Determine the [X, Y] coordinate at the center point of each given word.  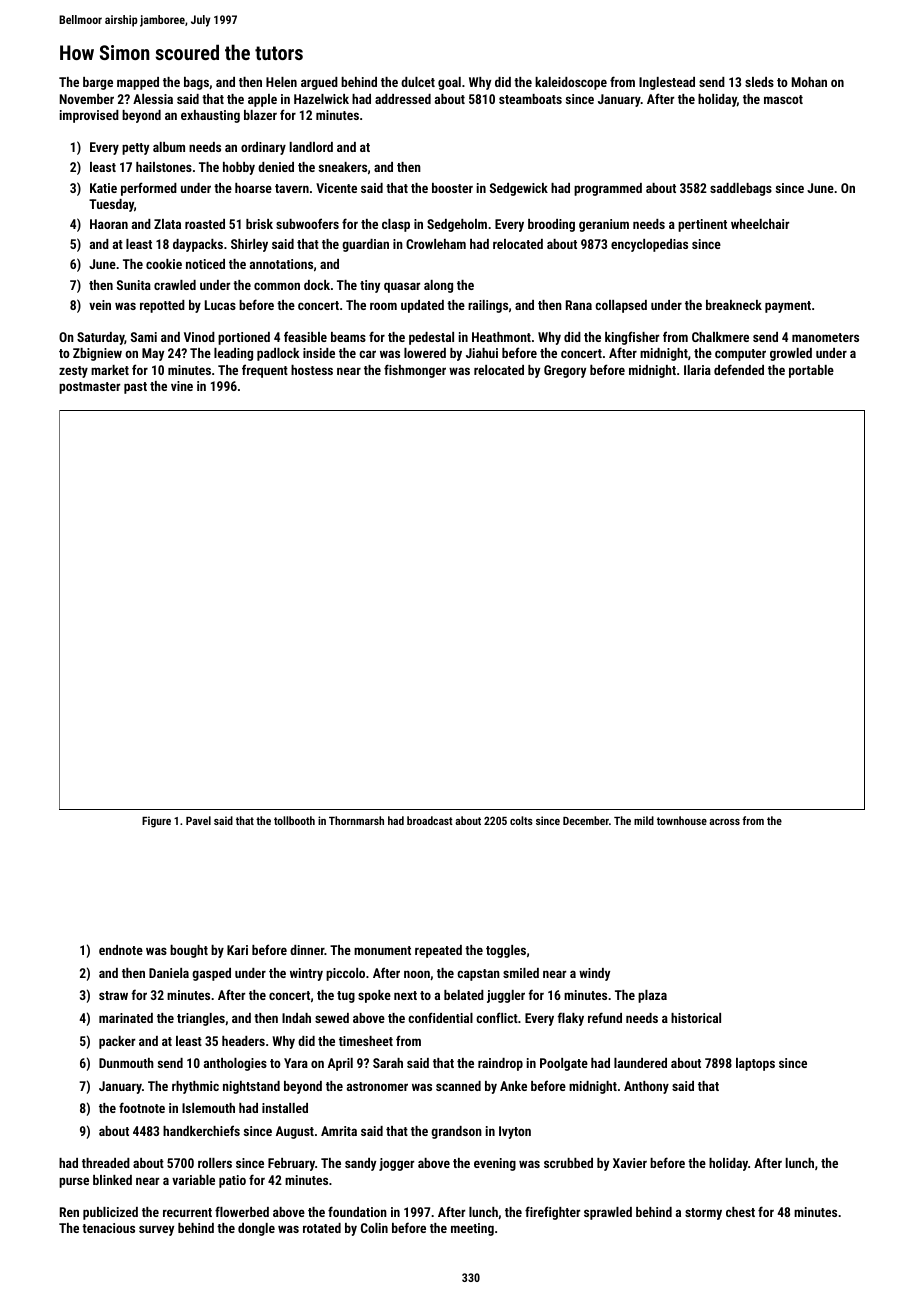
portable [811, 371]
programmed [608, 189]
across [724, 822]
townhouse [682, 820]
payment [788, 307]
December [586, 820]
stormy [703, 1214]
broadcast [430, 820]
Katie [103, 188]
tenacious [108, 1228]
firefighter [552, 1213]
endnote [121, 950]
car [367, 354]
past [135, 388]
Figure [156, 822]
